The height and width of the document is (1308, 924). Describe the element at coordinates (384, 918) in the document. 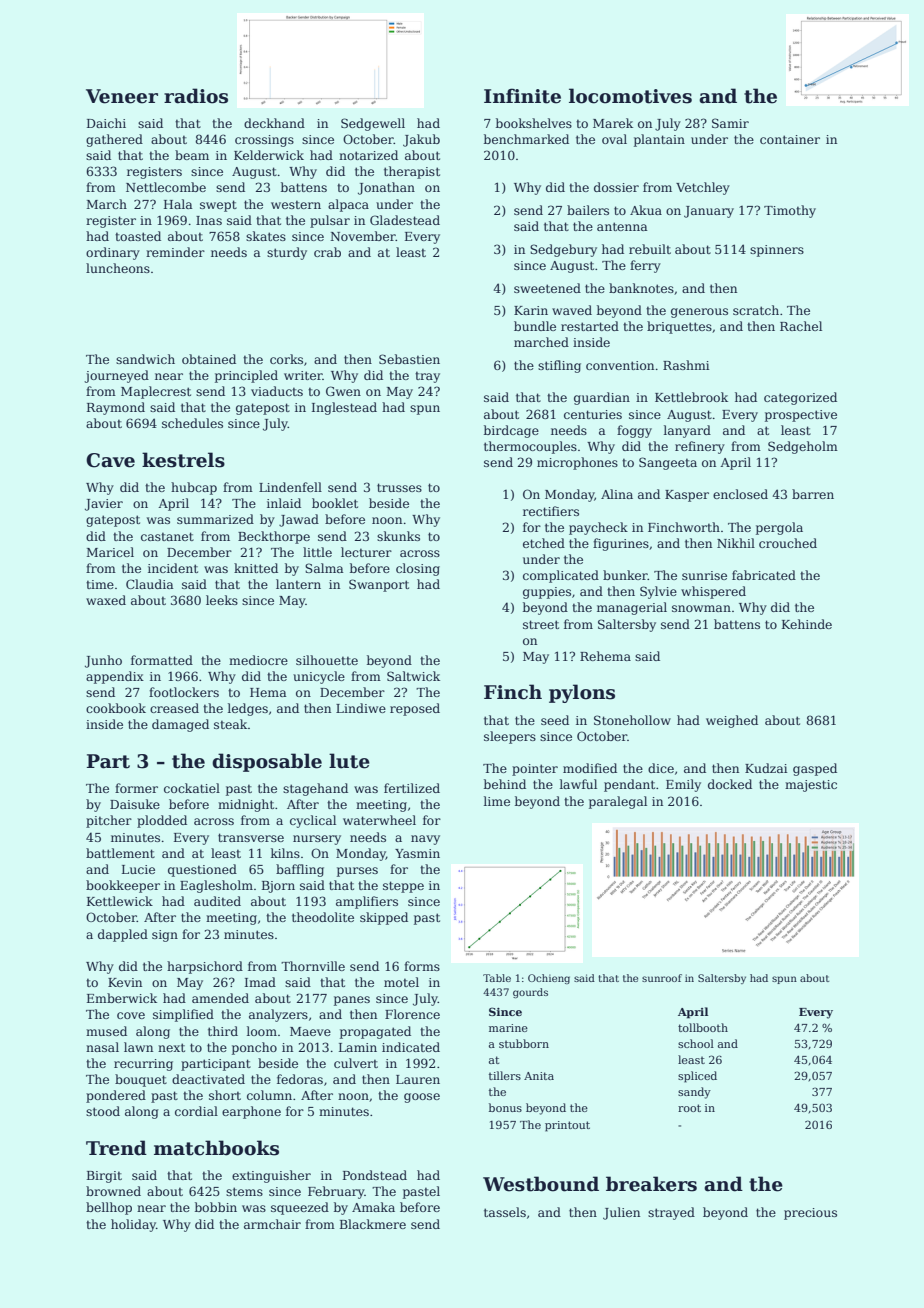

I see `skipped` at that location.
